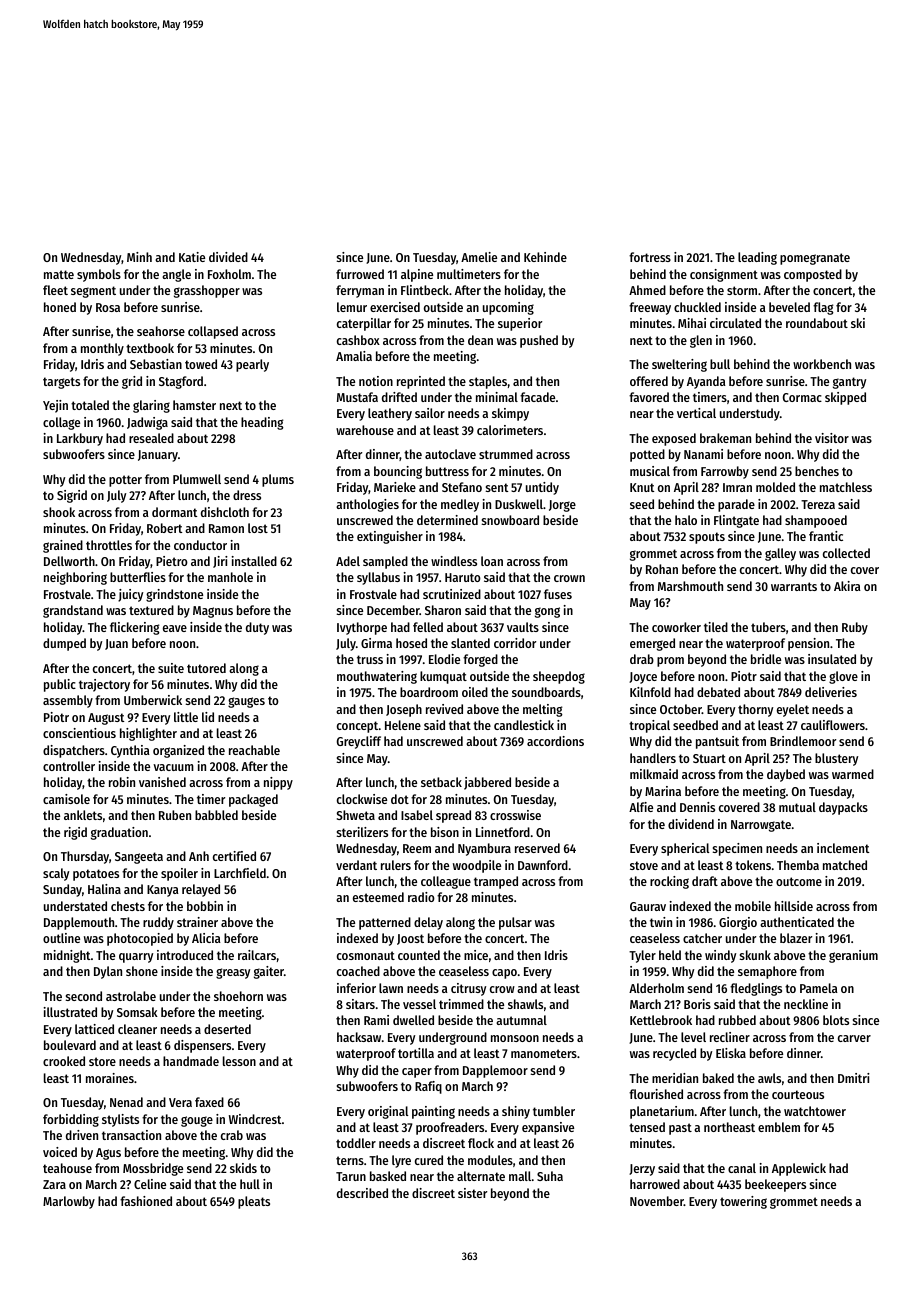 The image size is (924, 1308). What do you see at coordinates (390, 537) in the screenshot?
I see `extinguisher` at bounding box center [390, 537].
